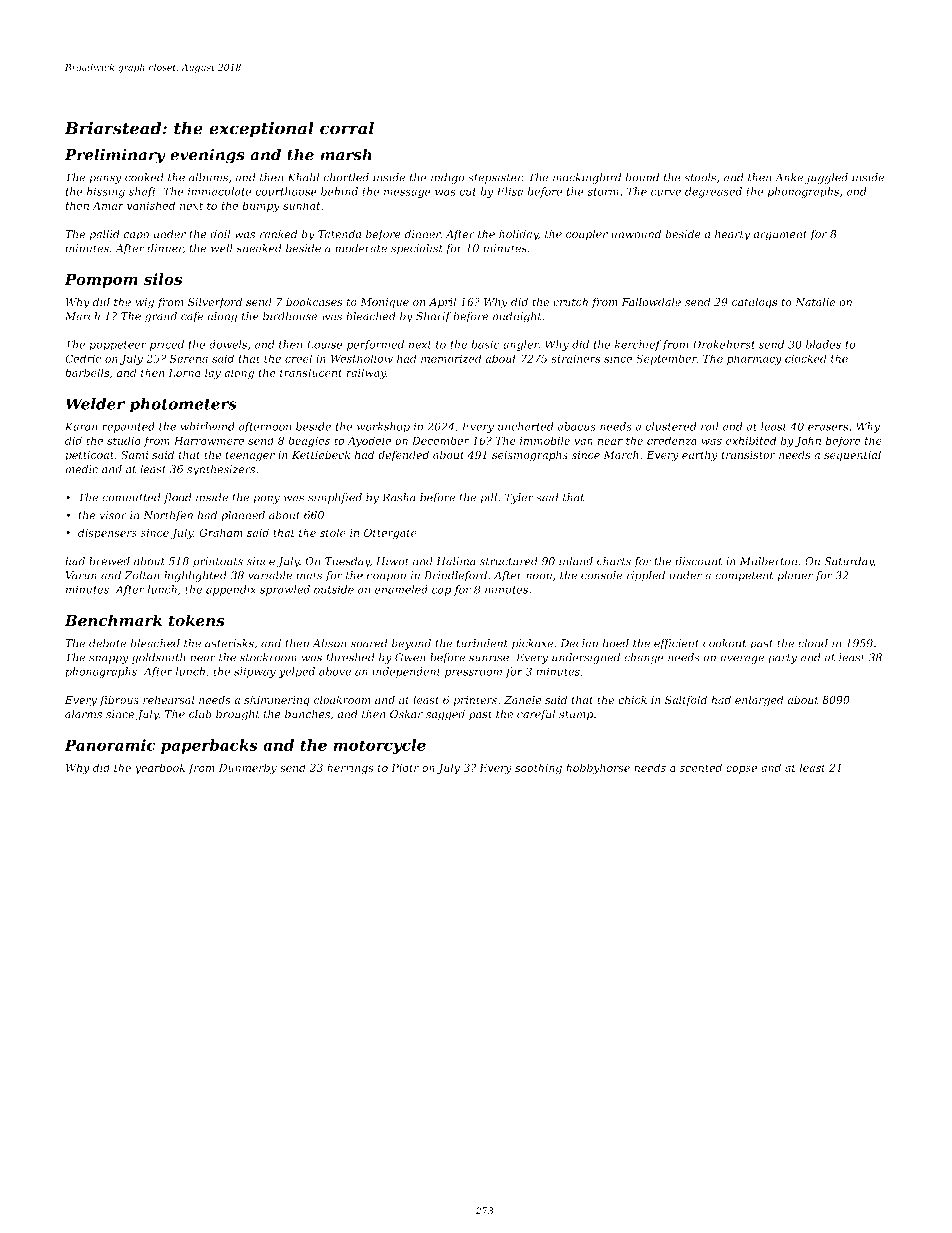  What do you see at coordinates (768, 561) in the document?
I see `Mulberton` at bounding box center [768, 561].
